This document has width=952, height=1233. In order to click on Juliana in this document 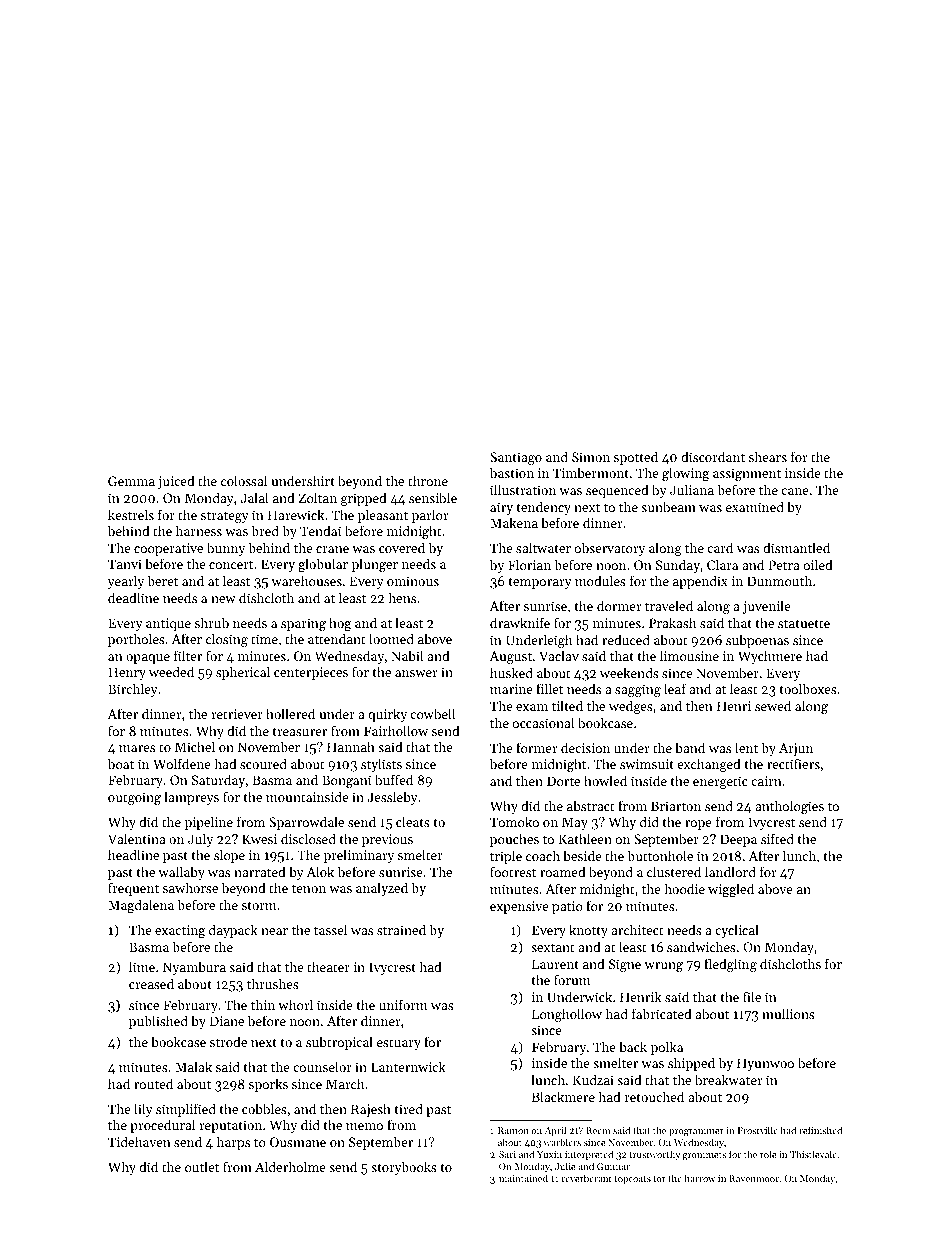, I will do `click(692, 489)`.
